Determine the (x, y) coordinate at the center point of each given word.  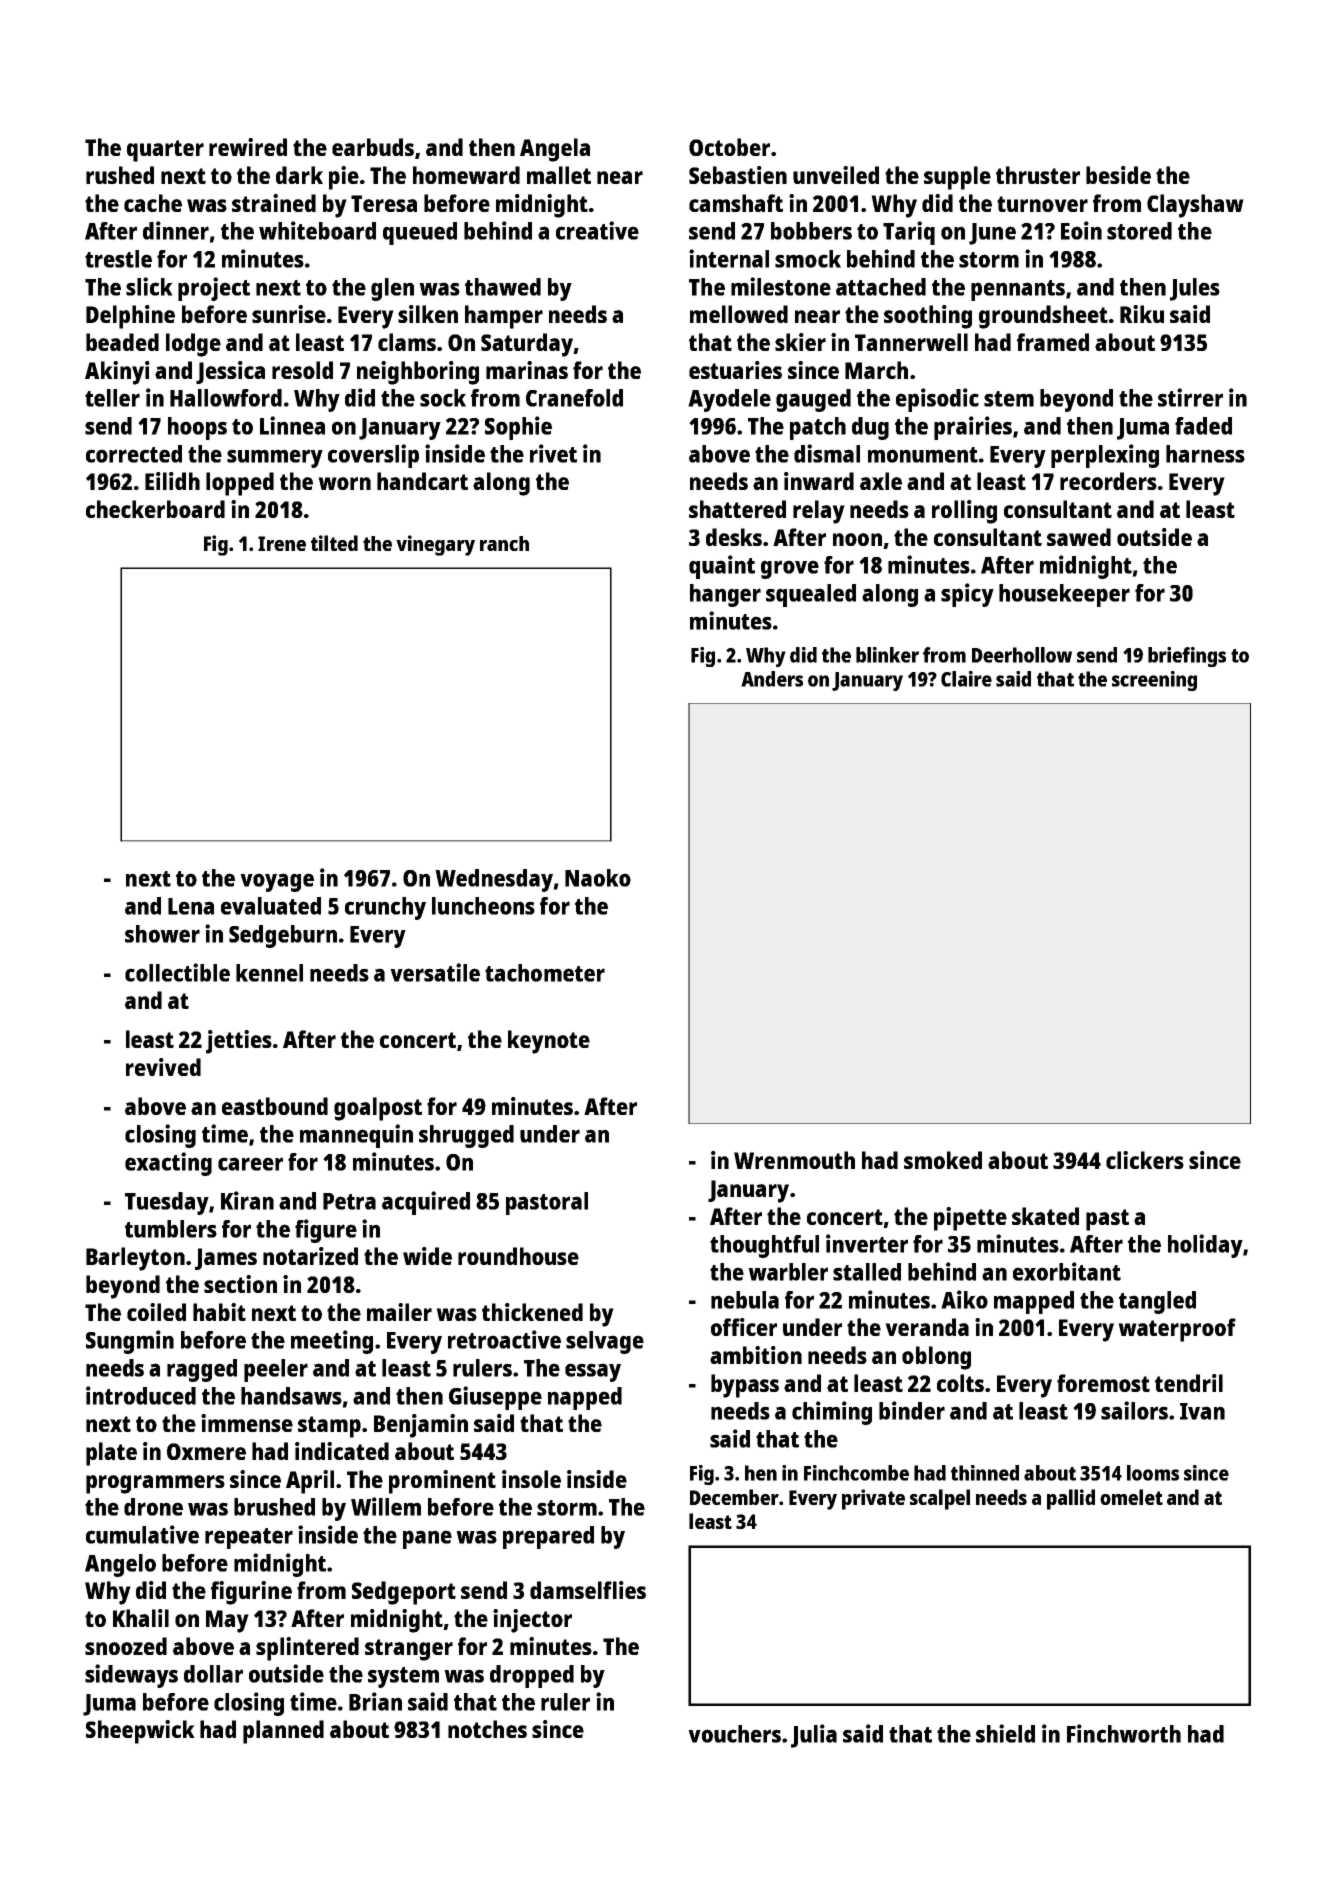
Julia (814, 1736)
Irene (282, 543)
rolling (964, 512)
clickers (1145, 1160)
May (227, 1621)
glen (392, 289)
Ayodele (729, 400)
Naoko (598, 878)
